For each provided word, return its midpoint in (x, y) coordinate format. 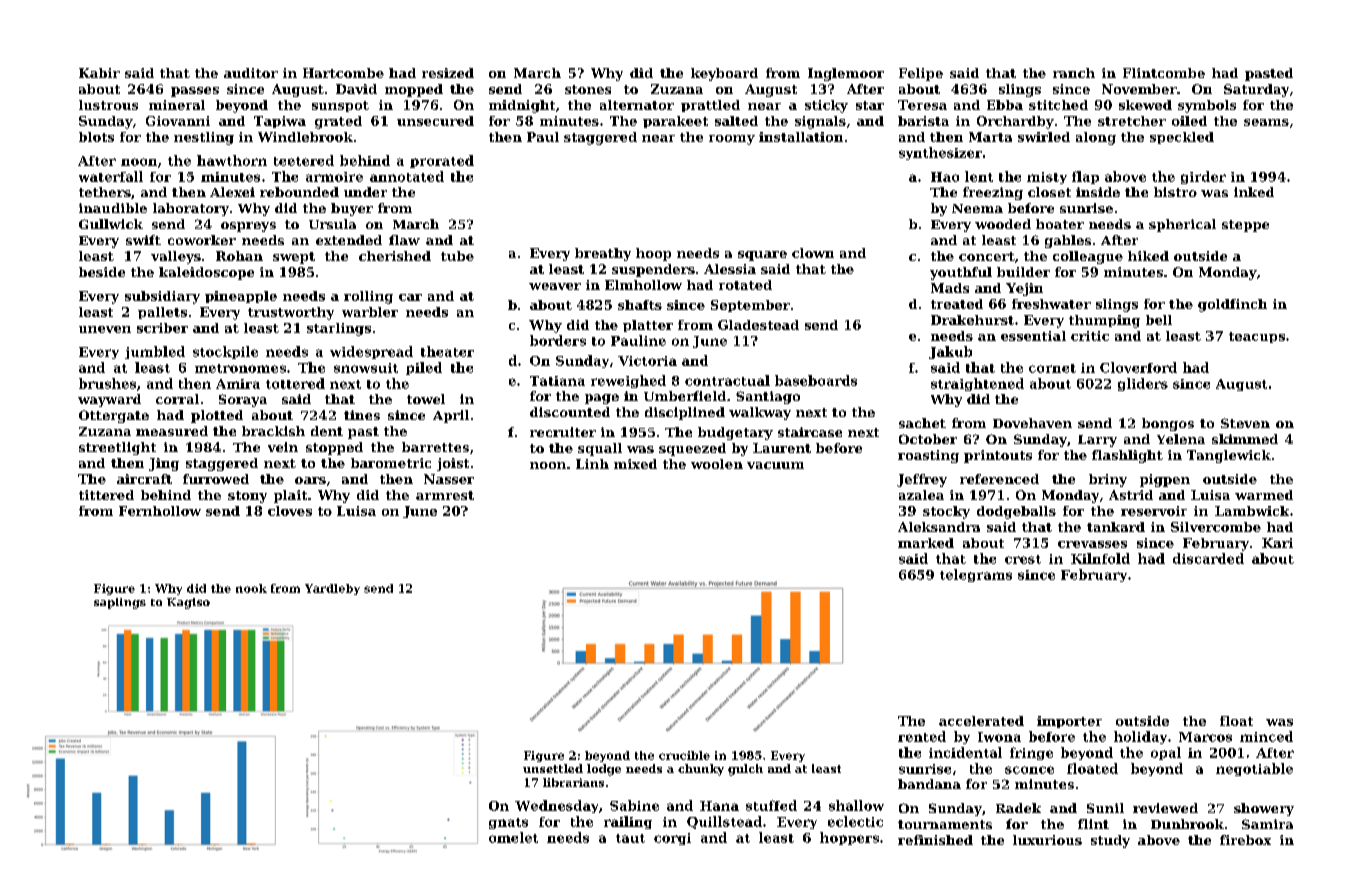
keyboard (724, 74)
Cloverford (1138, 367)
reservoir (1154, 511)
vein (283, 447)
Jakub (950, 352)
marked (926, 543)
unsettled (553, 768)
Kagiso (188, 603)
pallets (162, 313)
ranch (1074, 73)
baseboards (816, 380)
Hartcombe (343, 73)
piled (424, 368)
